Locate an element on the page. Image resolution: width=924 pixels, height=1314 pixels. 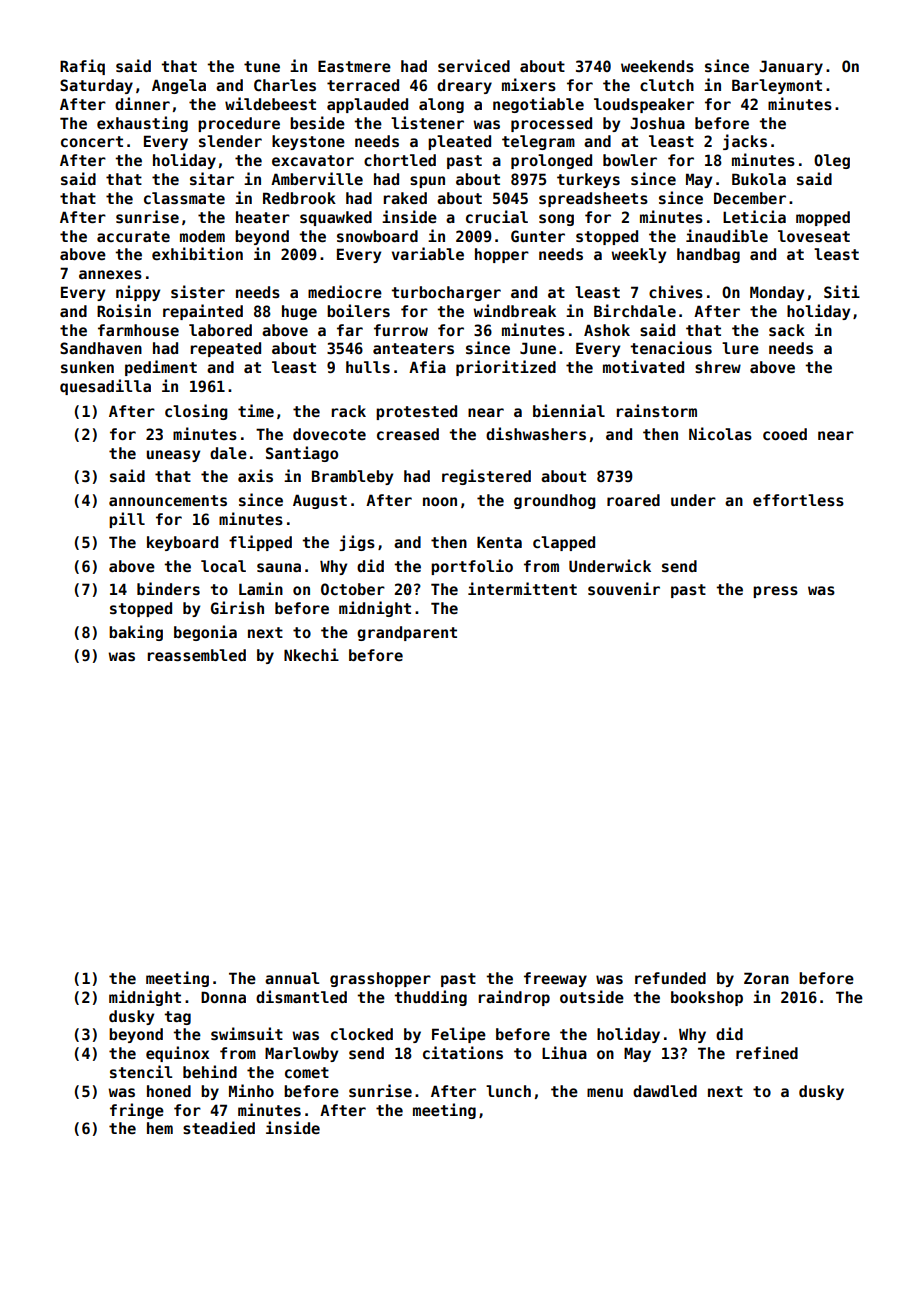
intermittent is located at coordinates (522, 588).
